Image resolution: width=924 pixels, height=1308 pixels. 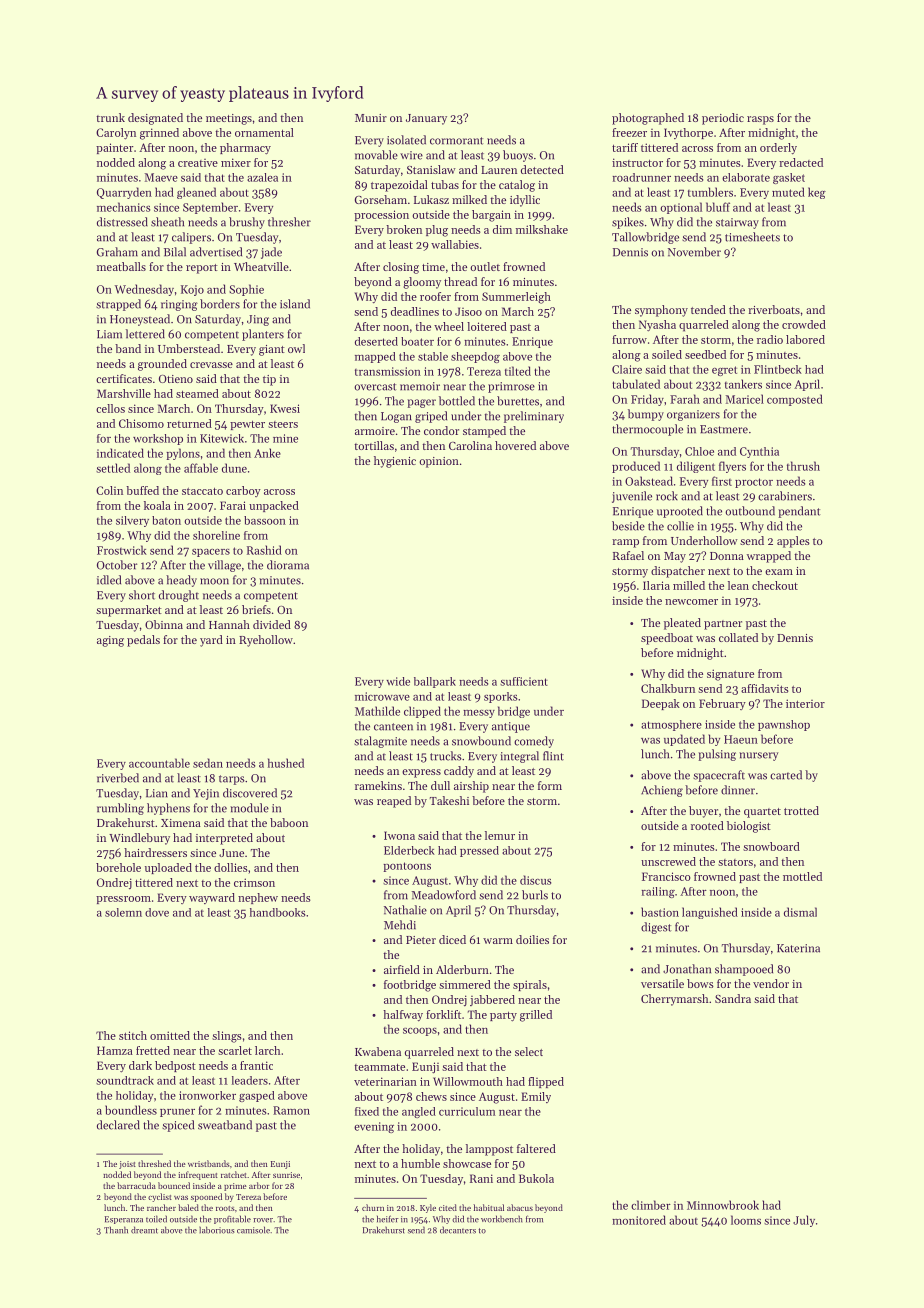 I want to click on workbench, so click(x=502, y=1219).
